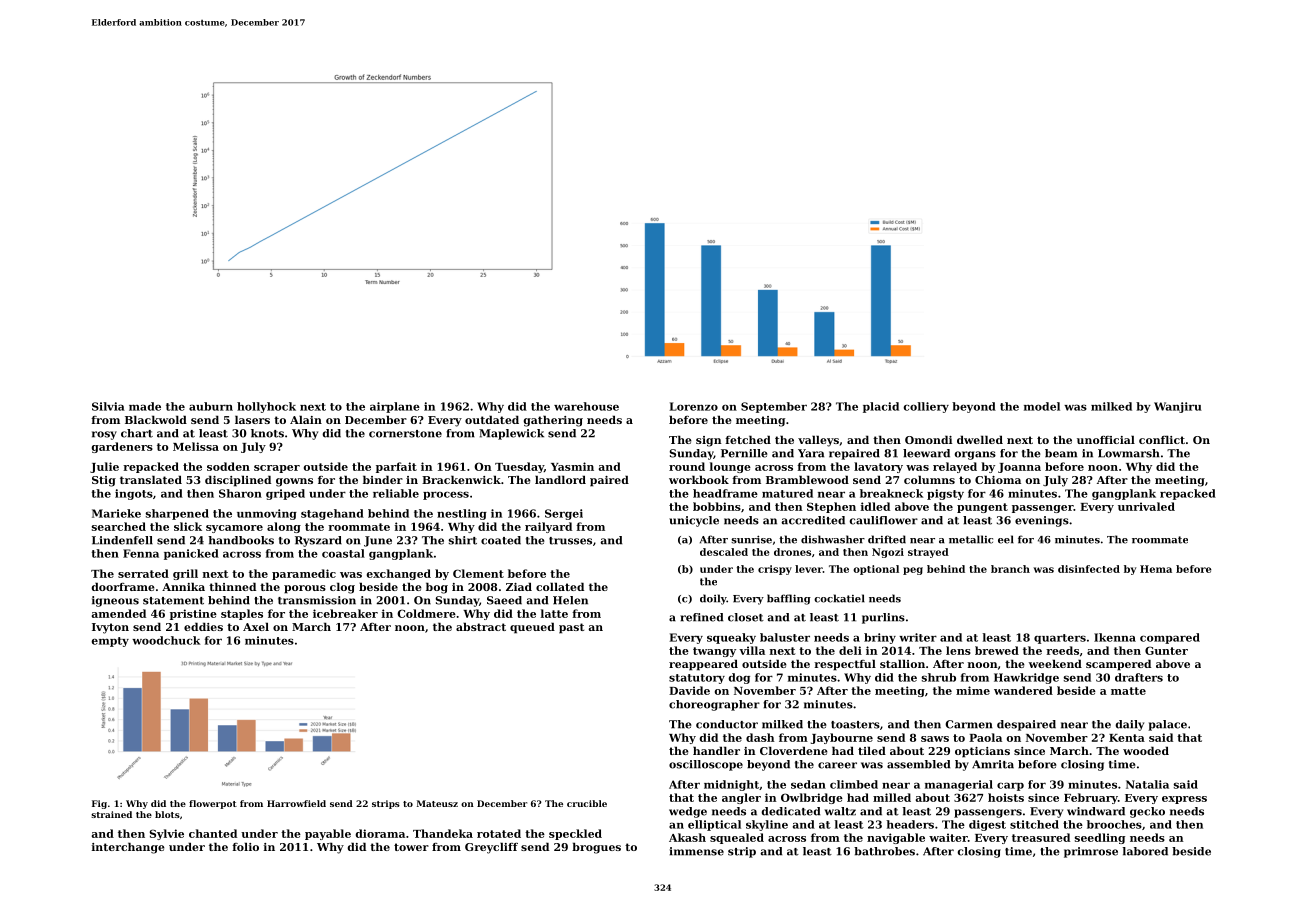  Describe the element at coordinates (713, 599) in the document. I see `doily` at that location.
